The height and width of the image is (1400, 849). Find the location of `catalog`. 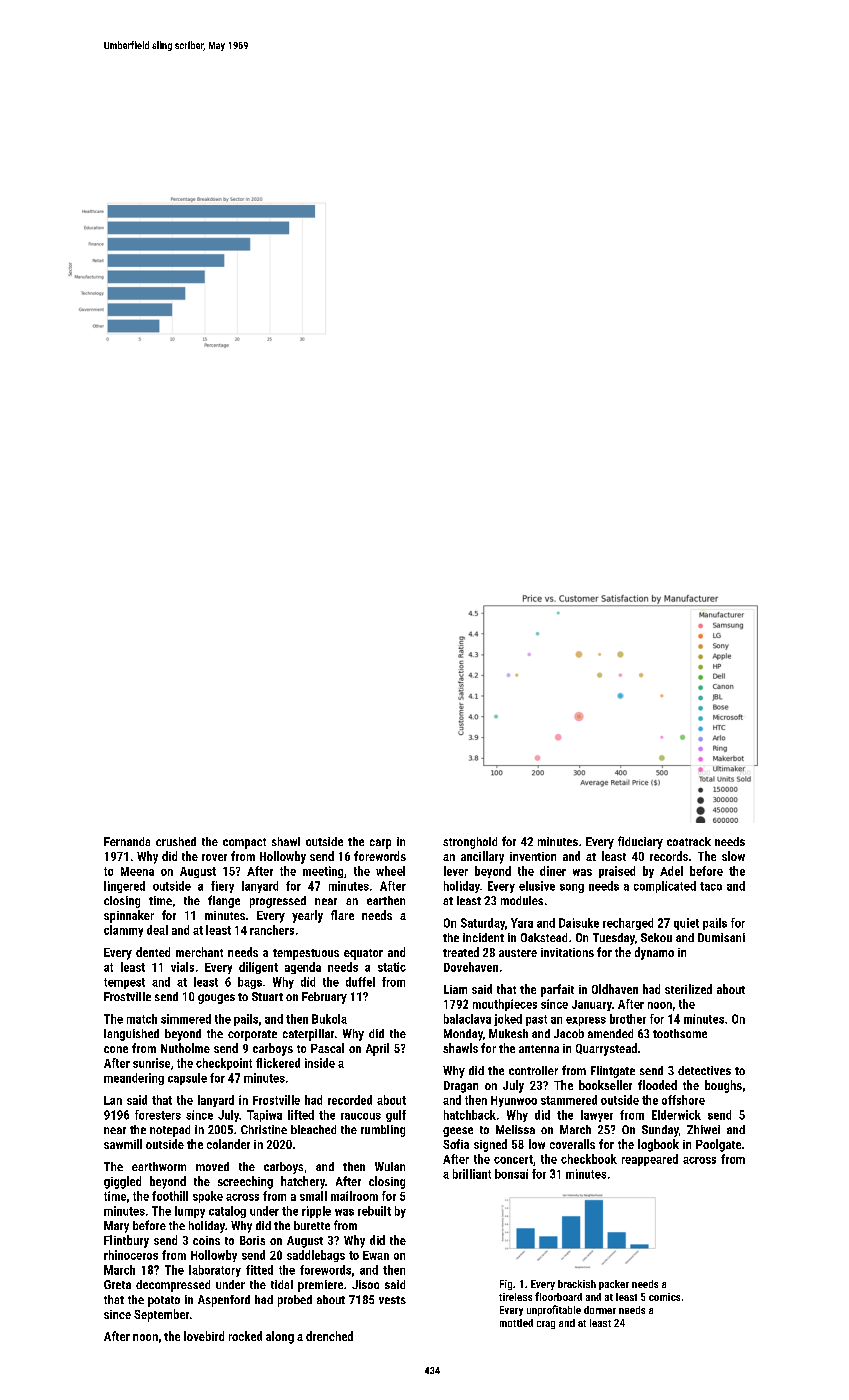

catalog is located at coordinates (227, 1212).
